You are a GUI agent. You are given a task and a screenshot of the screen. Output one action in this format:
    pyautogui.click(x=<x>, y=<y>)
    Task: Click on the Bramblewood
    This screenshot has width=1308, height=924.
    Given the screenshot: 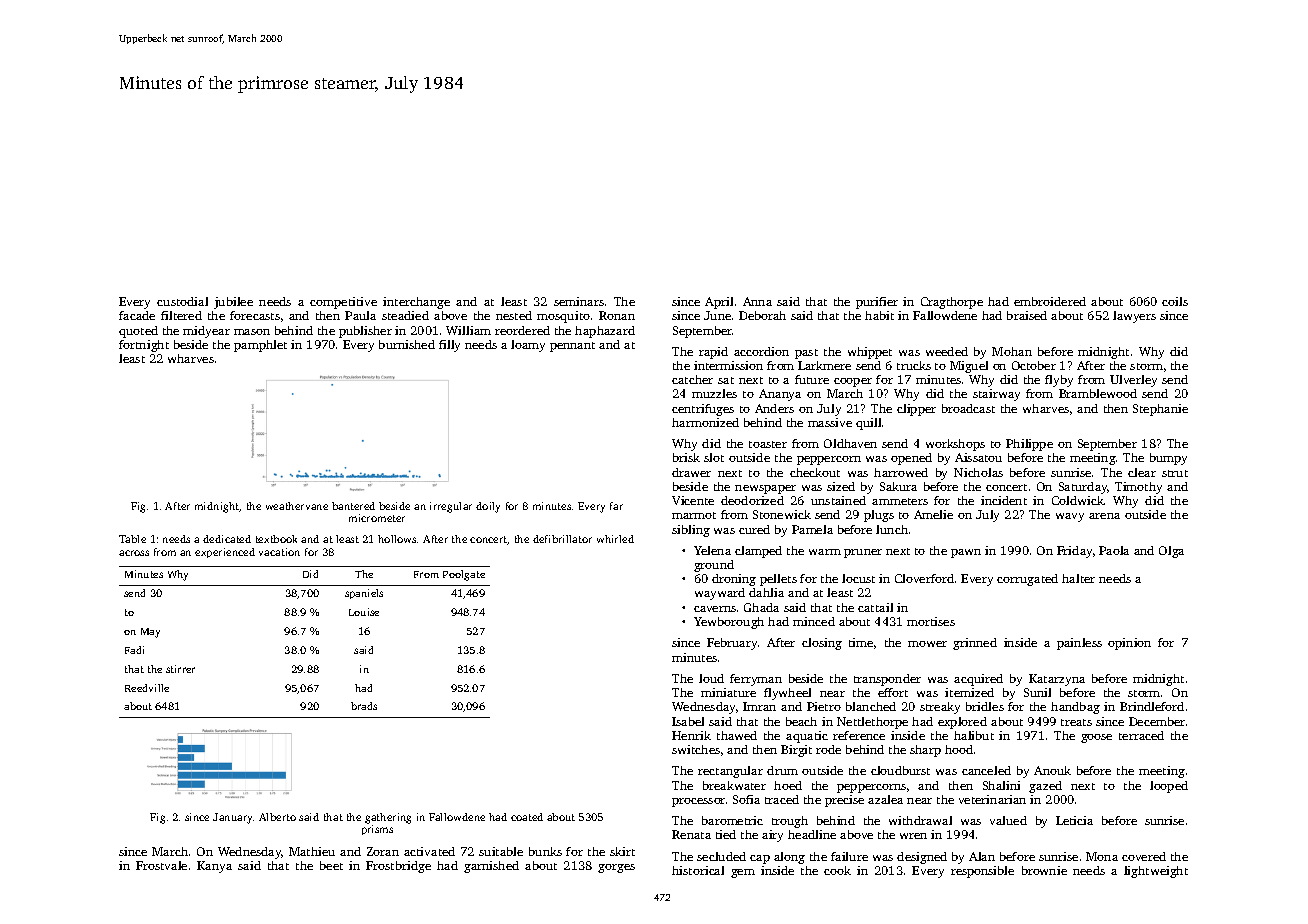 What is the action you would take?
    pyautogui.click(x=1098, y=393)
